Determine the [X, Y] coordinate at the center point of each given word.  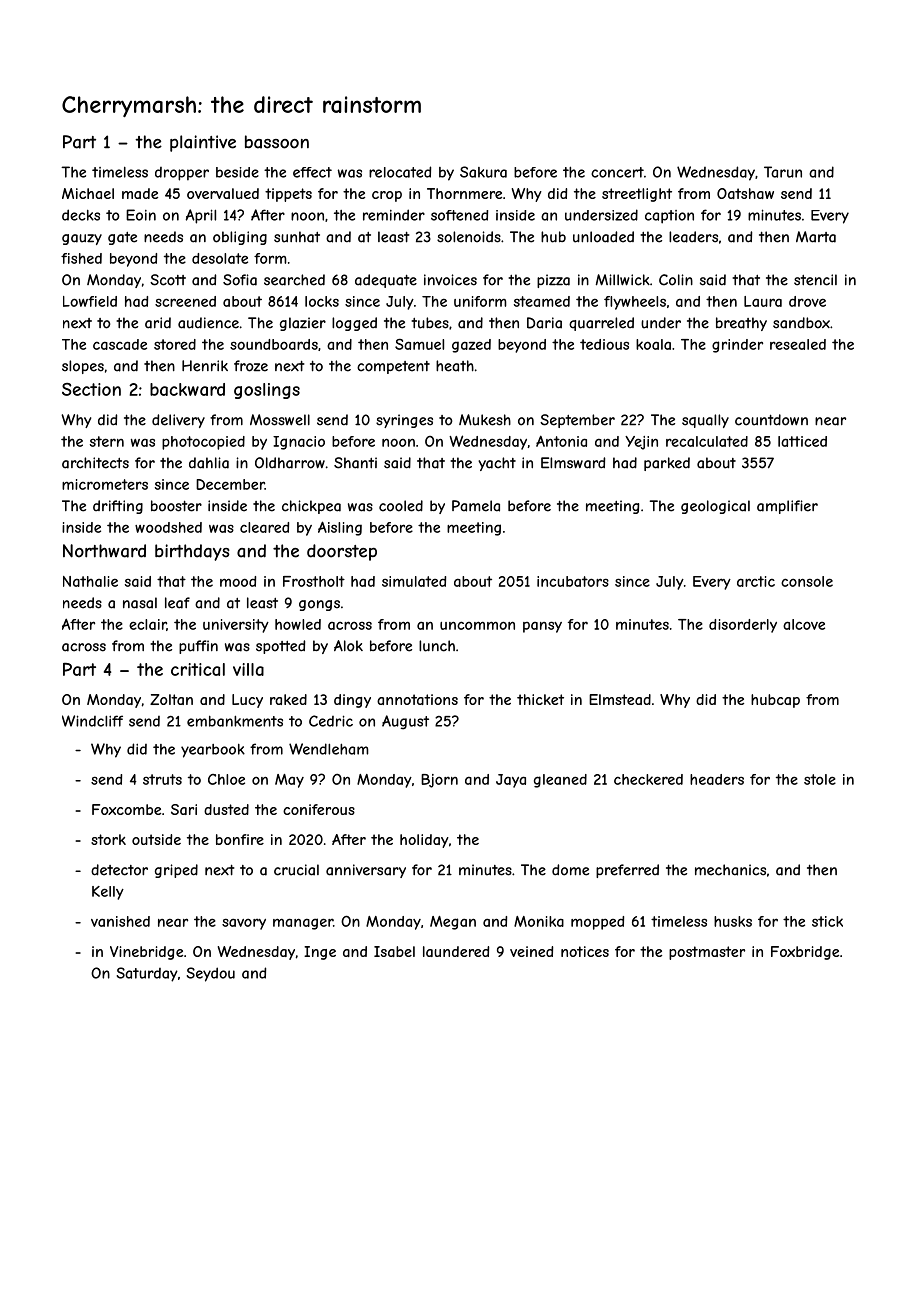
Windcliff [92, 721]
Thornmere [464, 193]
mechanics [730, 870]
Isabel [394, 951]
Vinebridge [146, 953]
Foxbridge [805, 953]
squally [705, 421]
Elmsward [573, 463]
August [405, 722]
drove [807, 301]
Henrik [205, 366]
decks [81, 215]
